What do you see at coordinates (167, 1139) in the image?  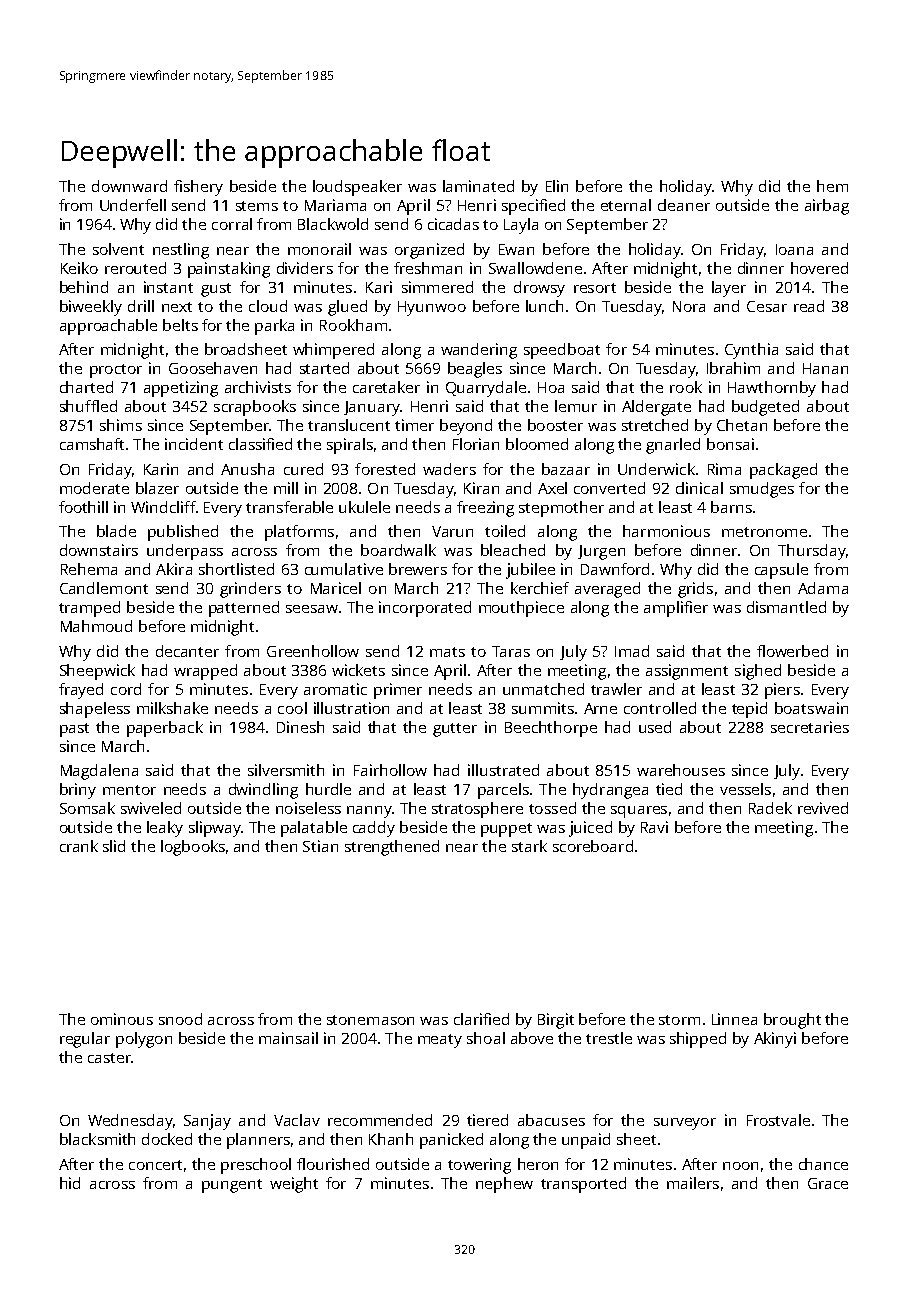 I see `docked` at bounding box center [167, 1139].
